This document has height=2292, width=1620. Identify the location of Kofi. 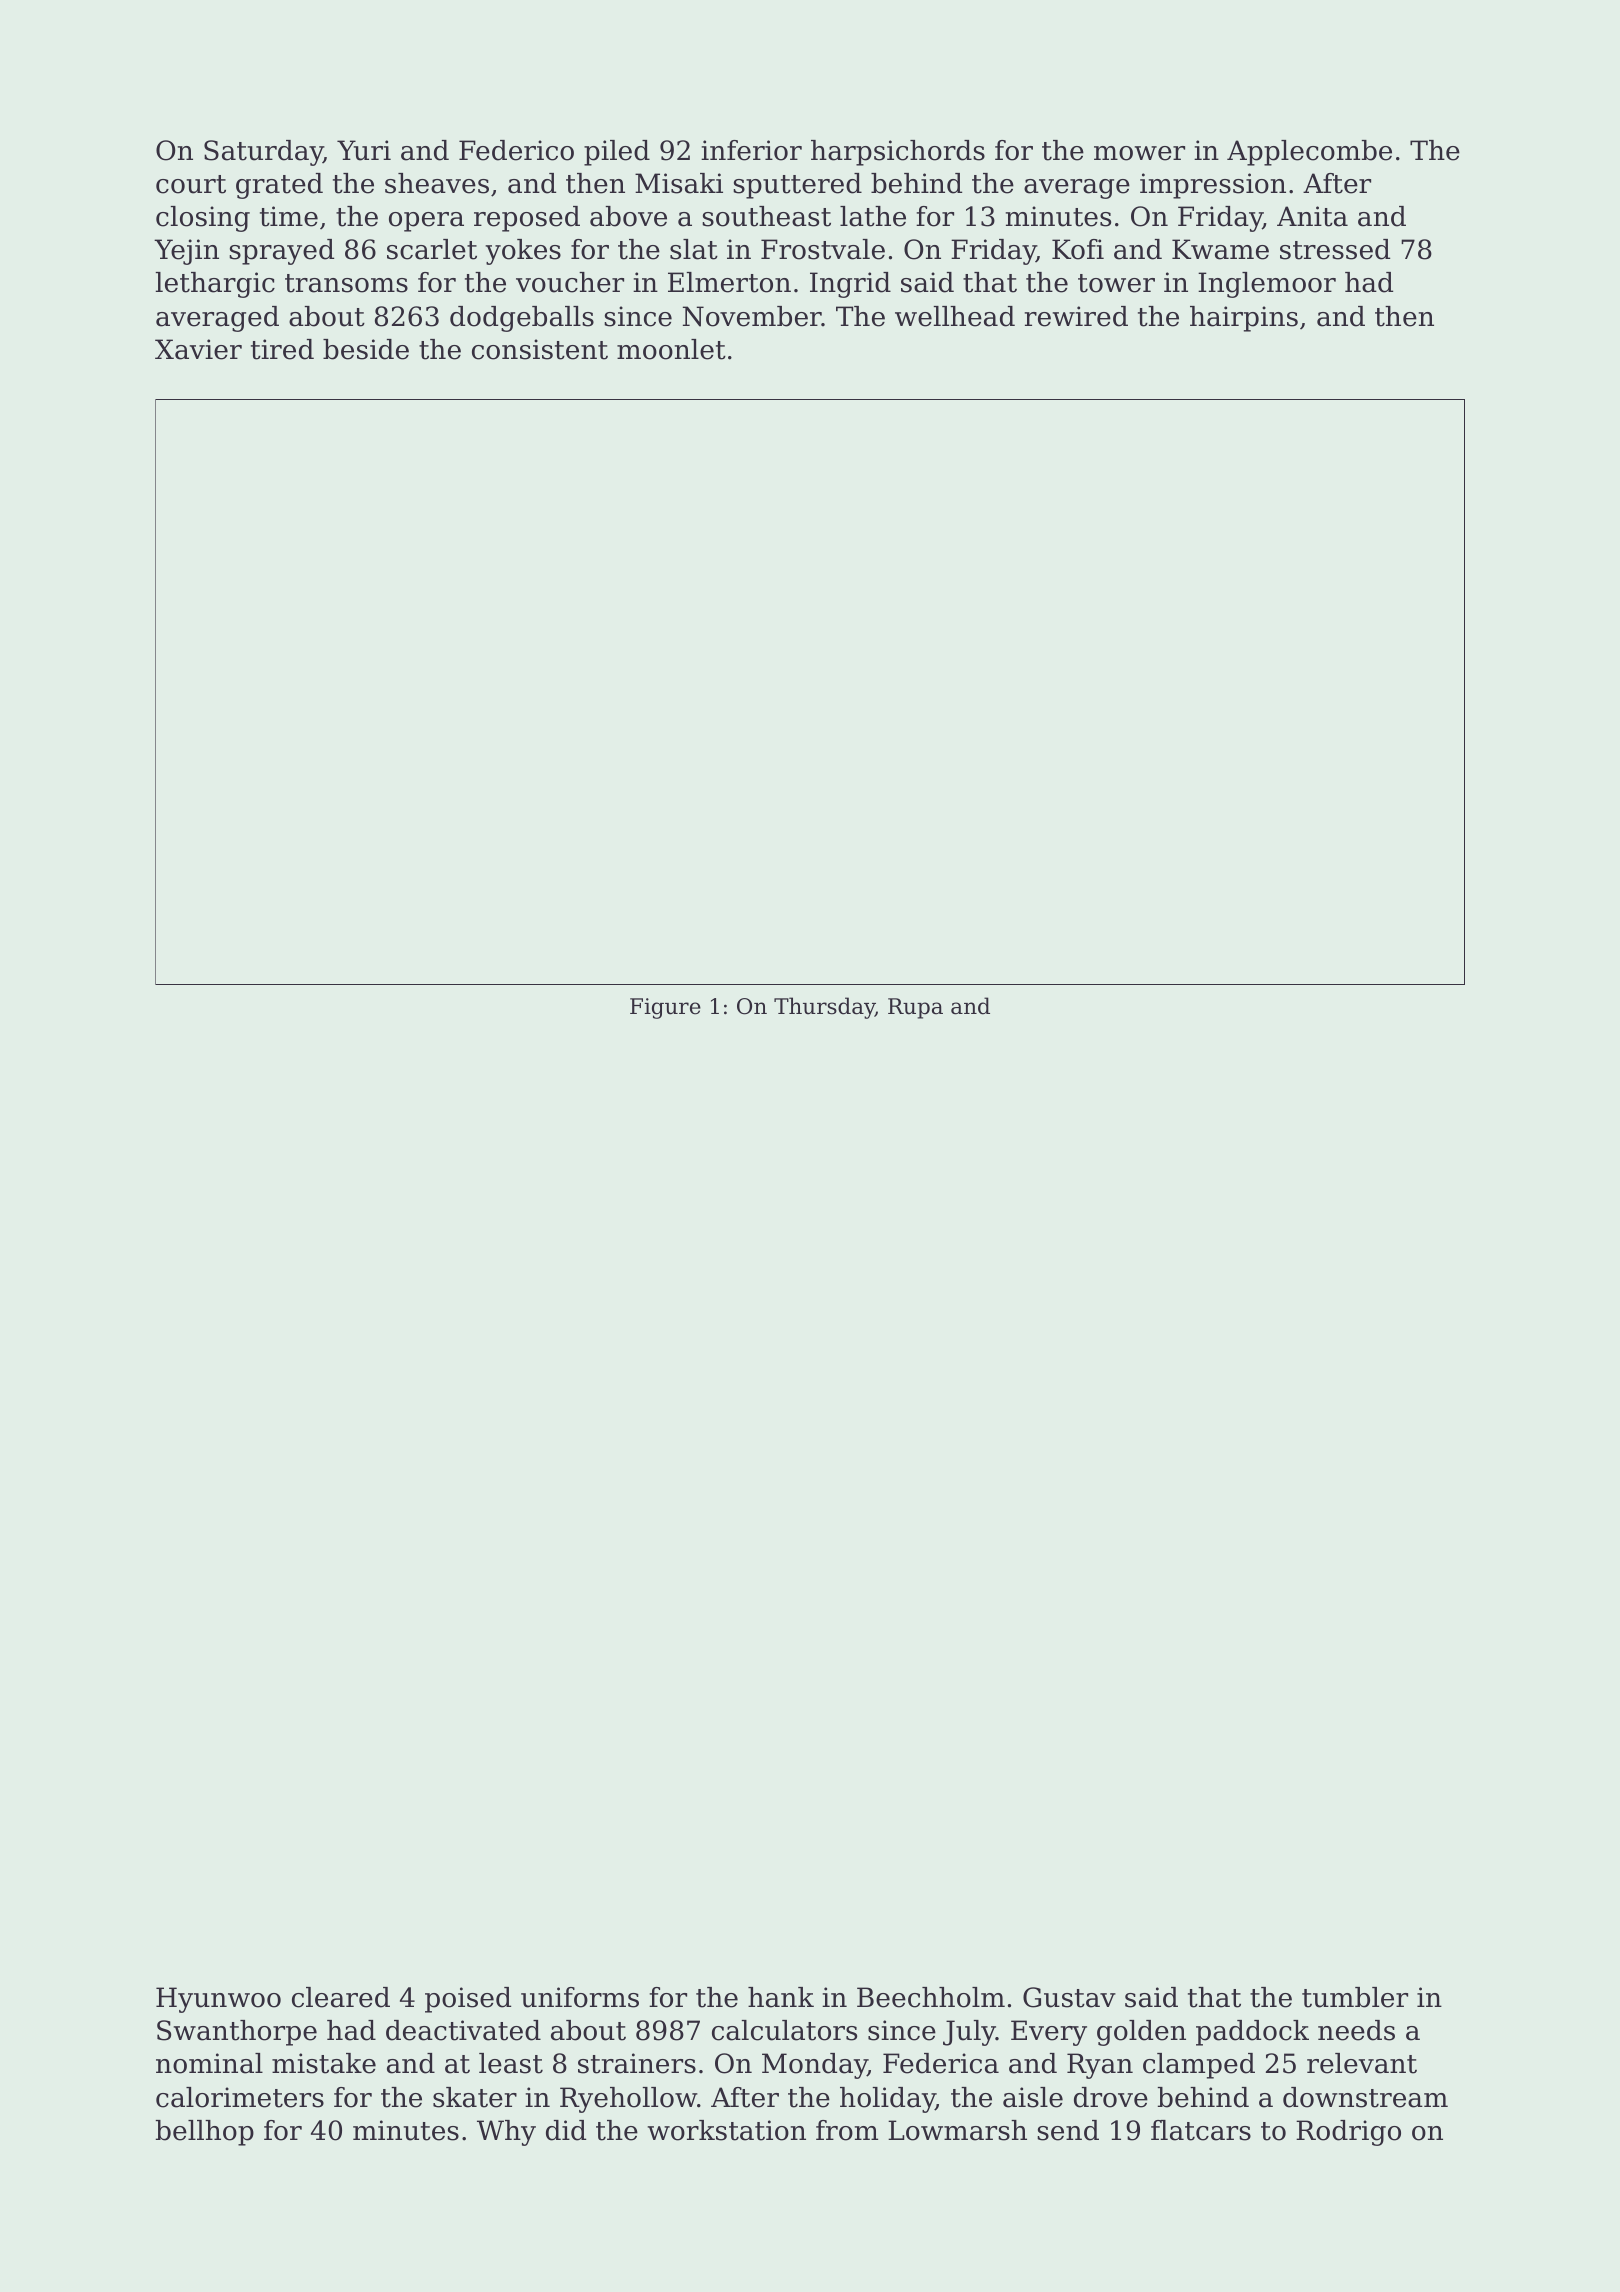
(1078, 249).
